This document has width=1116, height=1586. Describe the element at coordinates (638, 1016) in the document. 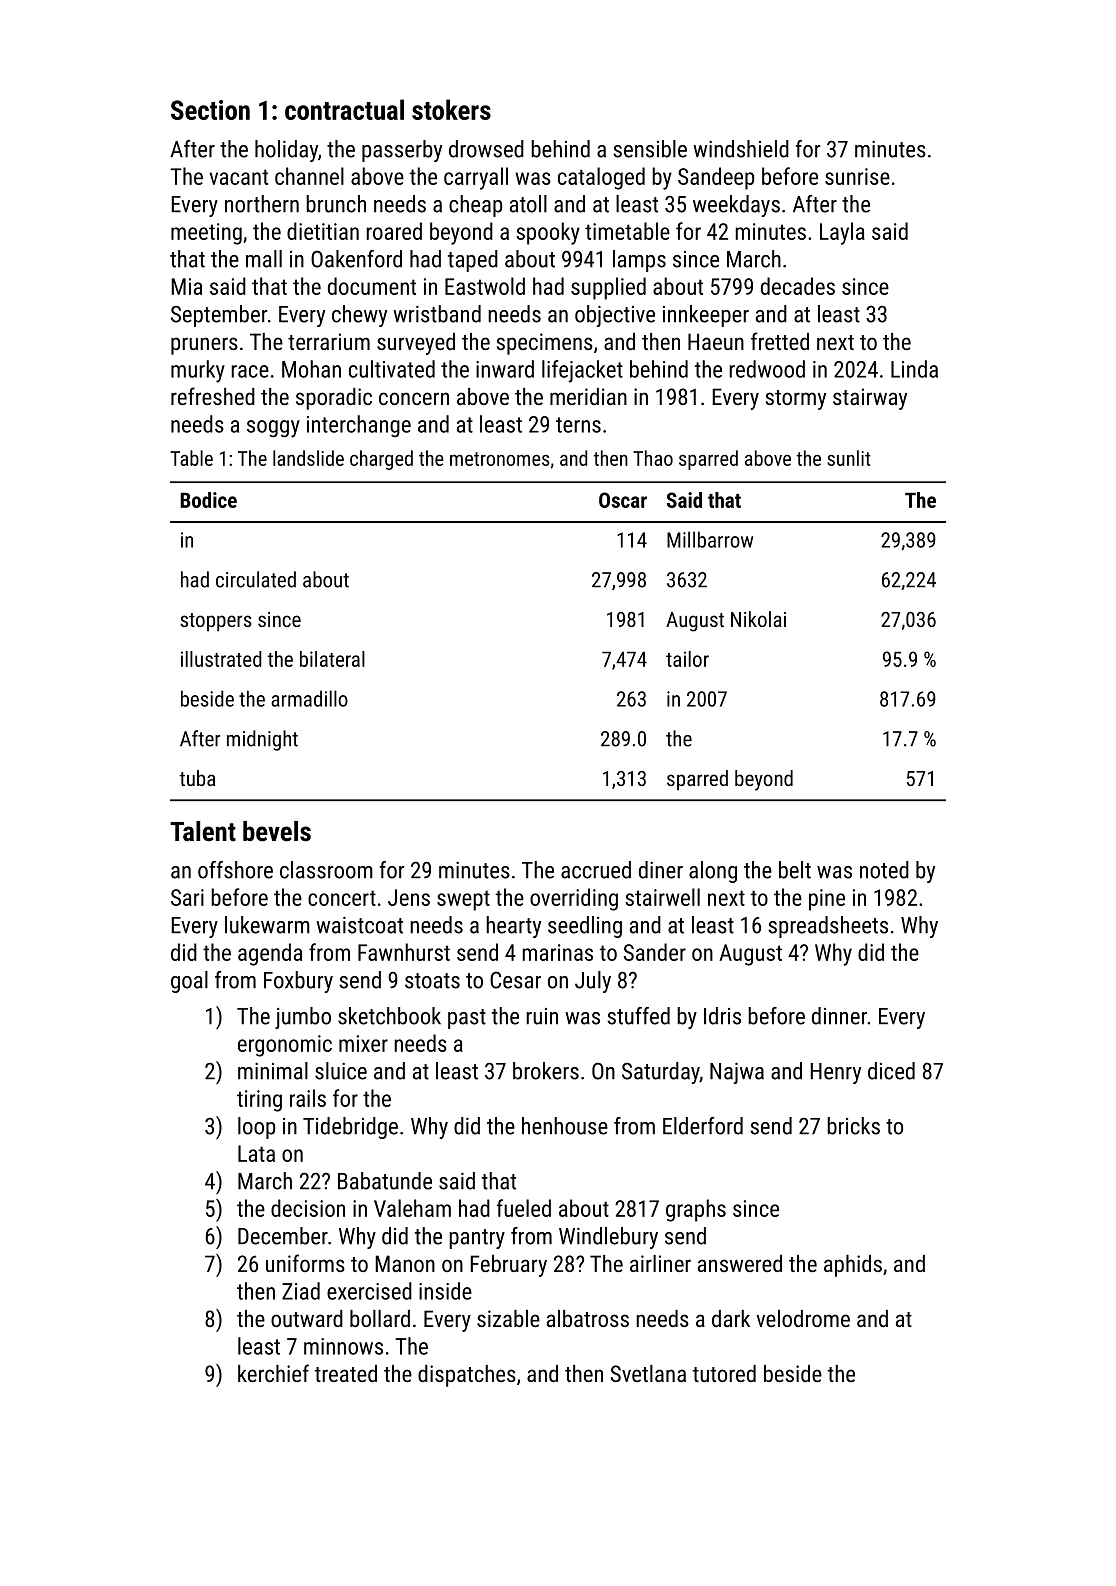

I see `stuffed` at that location.
